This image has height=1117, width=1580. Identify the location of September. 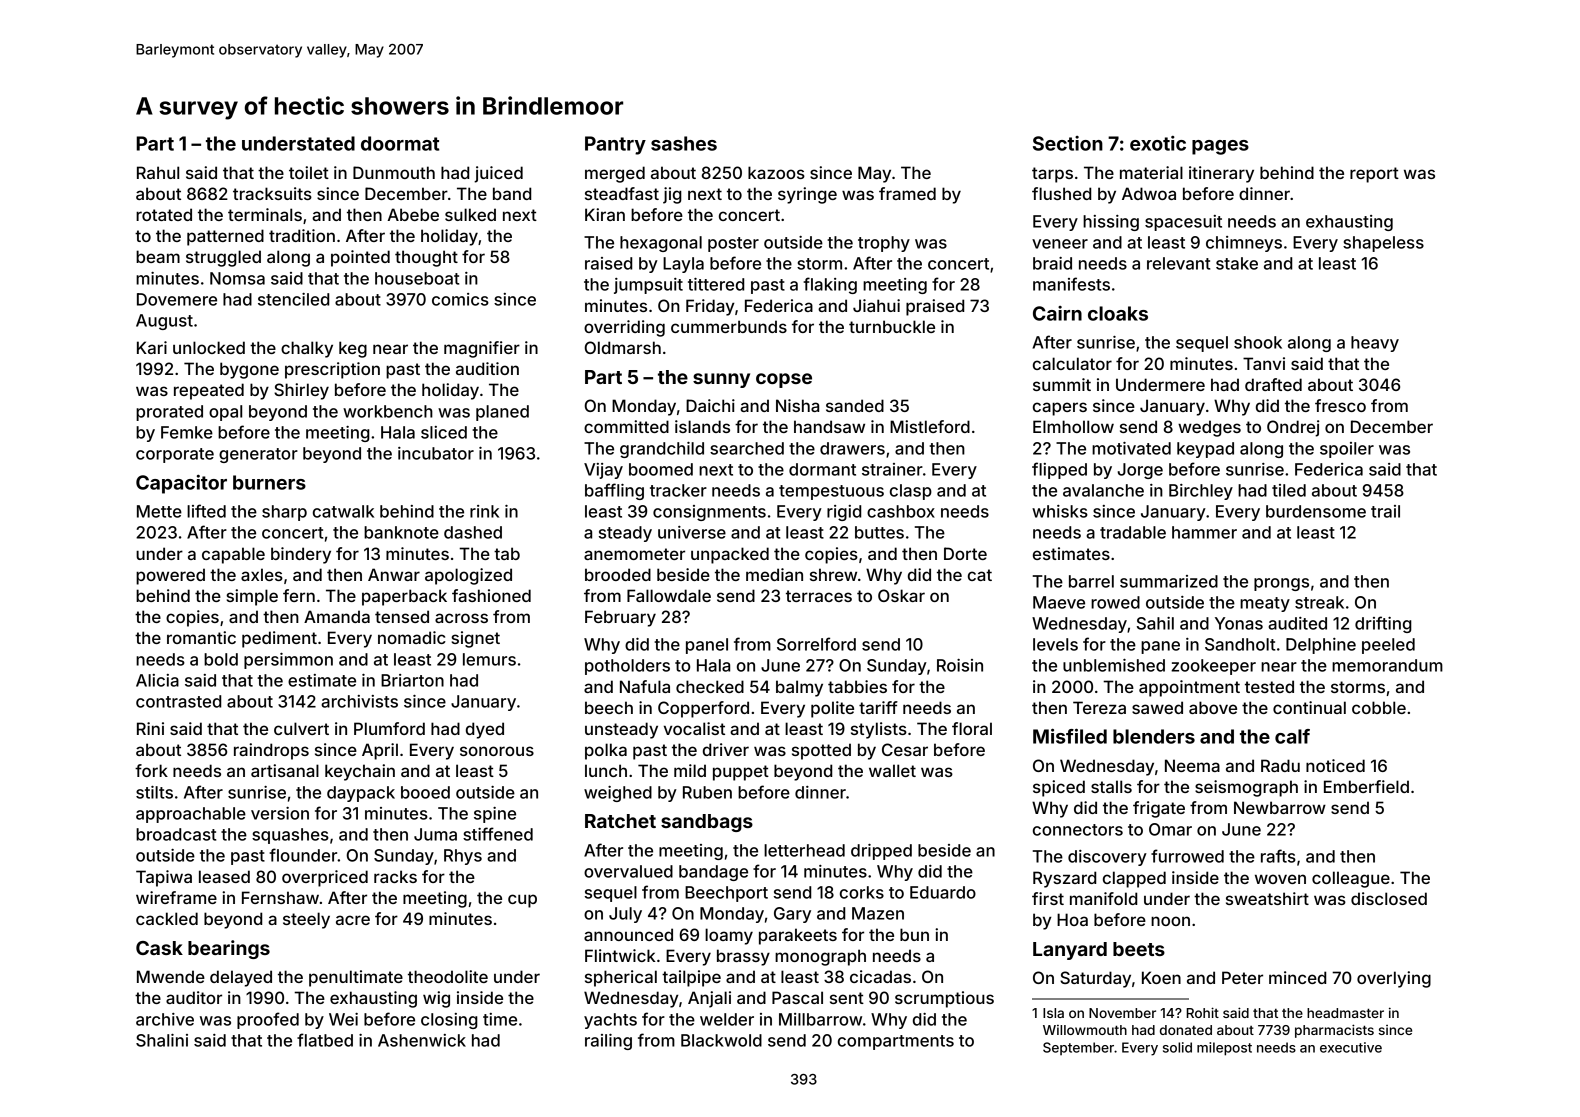
(1078, 1048).
